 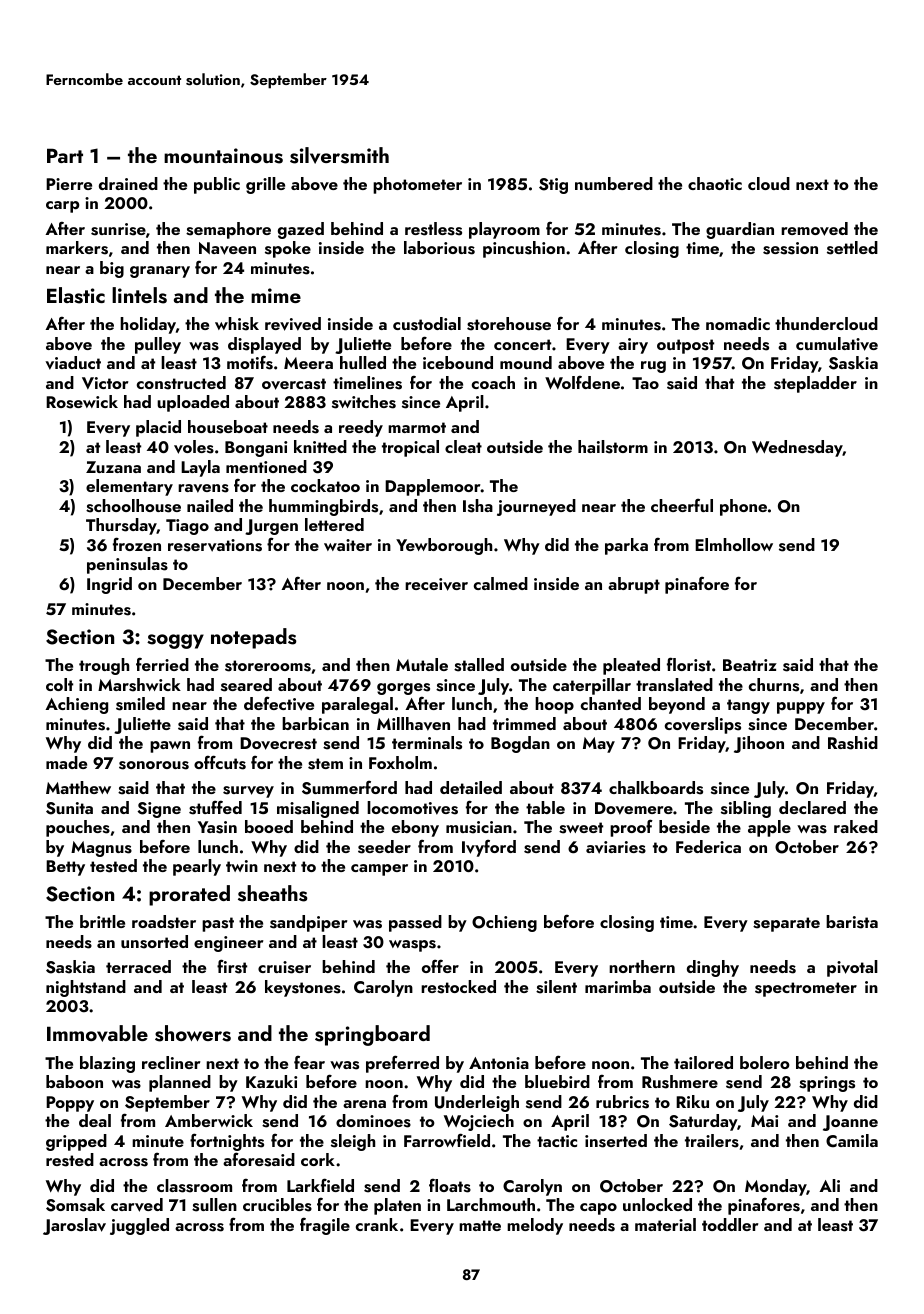 What do you see at coordinates (162, 664) in the image?
I see `ferried` at bounding box center [162, 664].
